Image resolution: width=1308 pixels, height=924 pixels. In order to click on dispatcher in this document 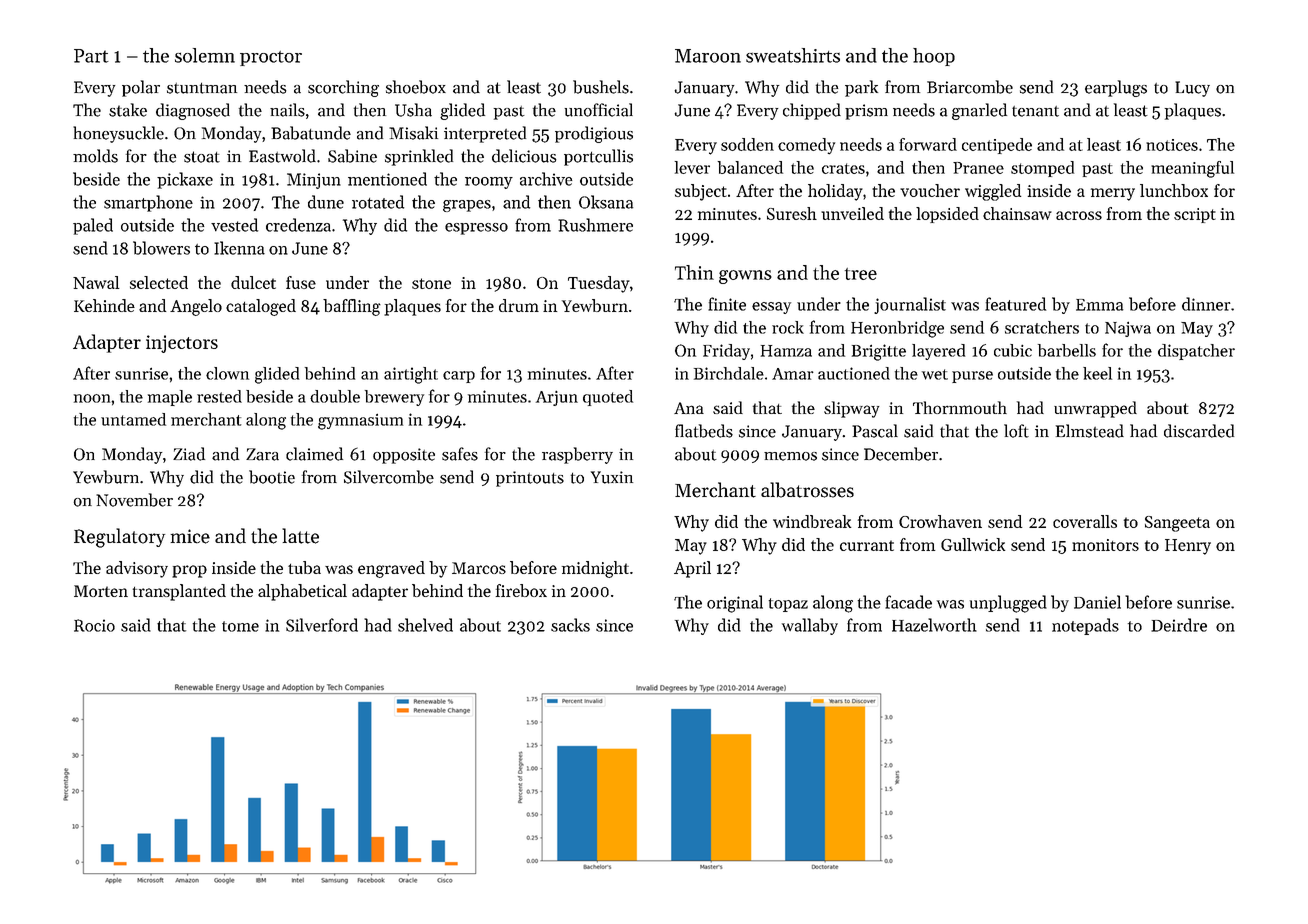, I will do `click(1196, 352)`.
